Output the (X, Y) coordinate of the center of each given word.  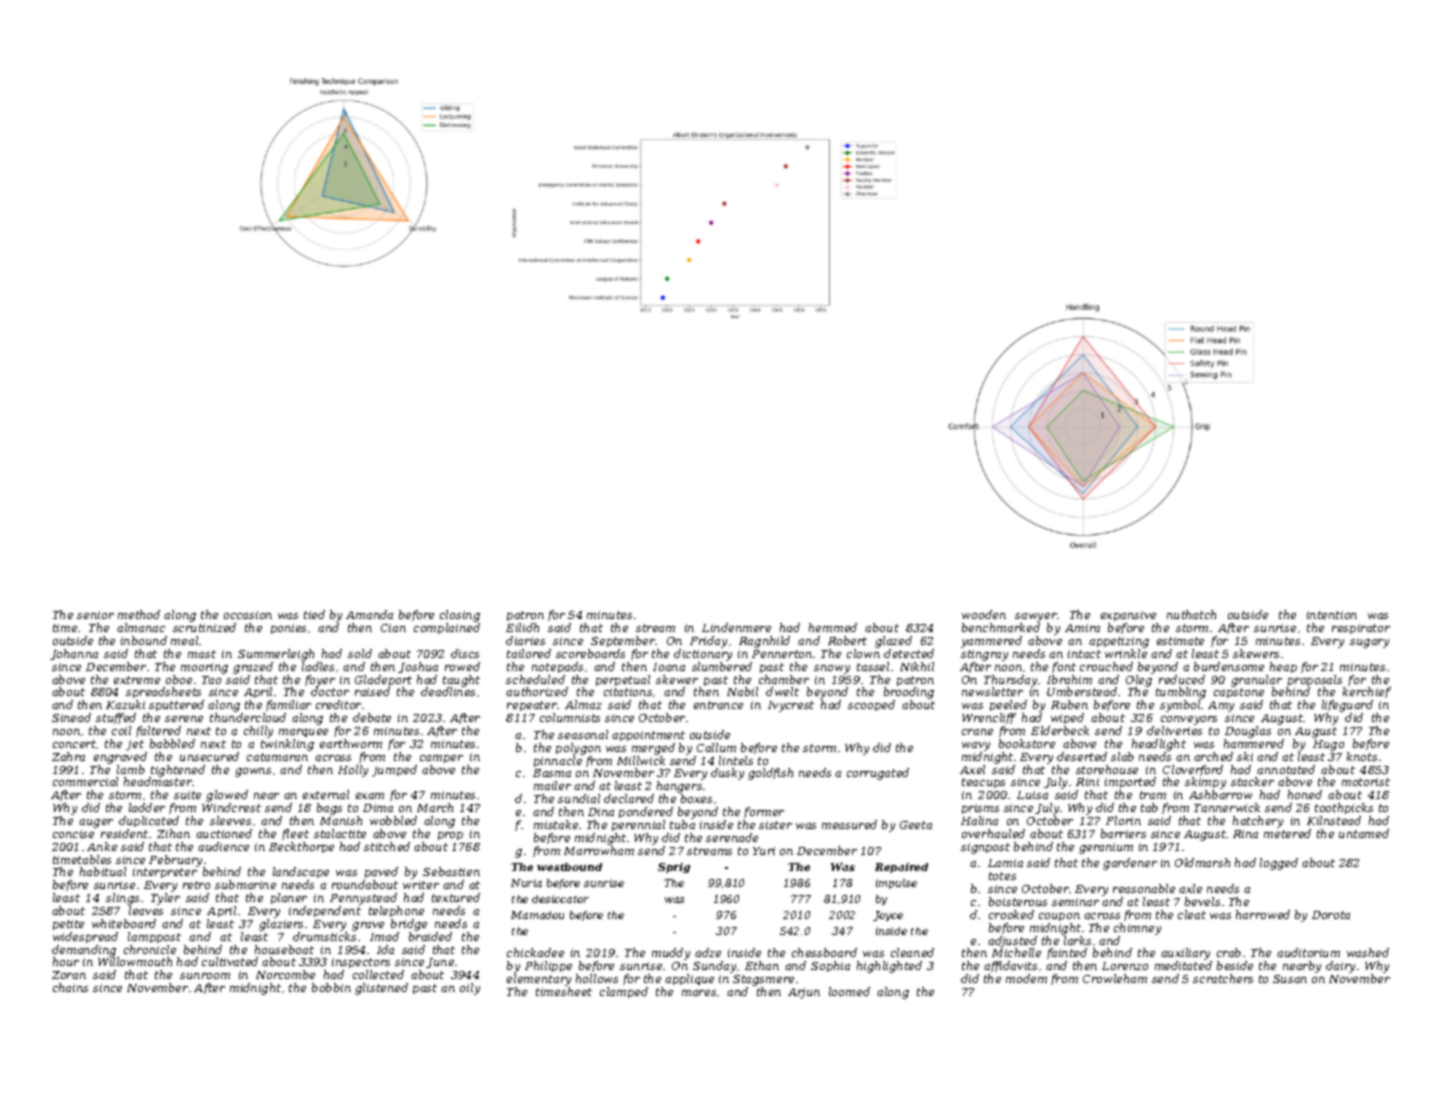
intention (1332, 615)
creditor (338, 704)
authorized (537, 691)
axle (1190, 888)
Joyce (888, 916)
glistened (381, 989)
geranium (1106, 848)
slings (122, 899)
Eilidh (522, 627)
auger (96, 823)
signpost (985, 848)
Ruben (1069, 704)
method (139, 614)
